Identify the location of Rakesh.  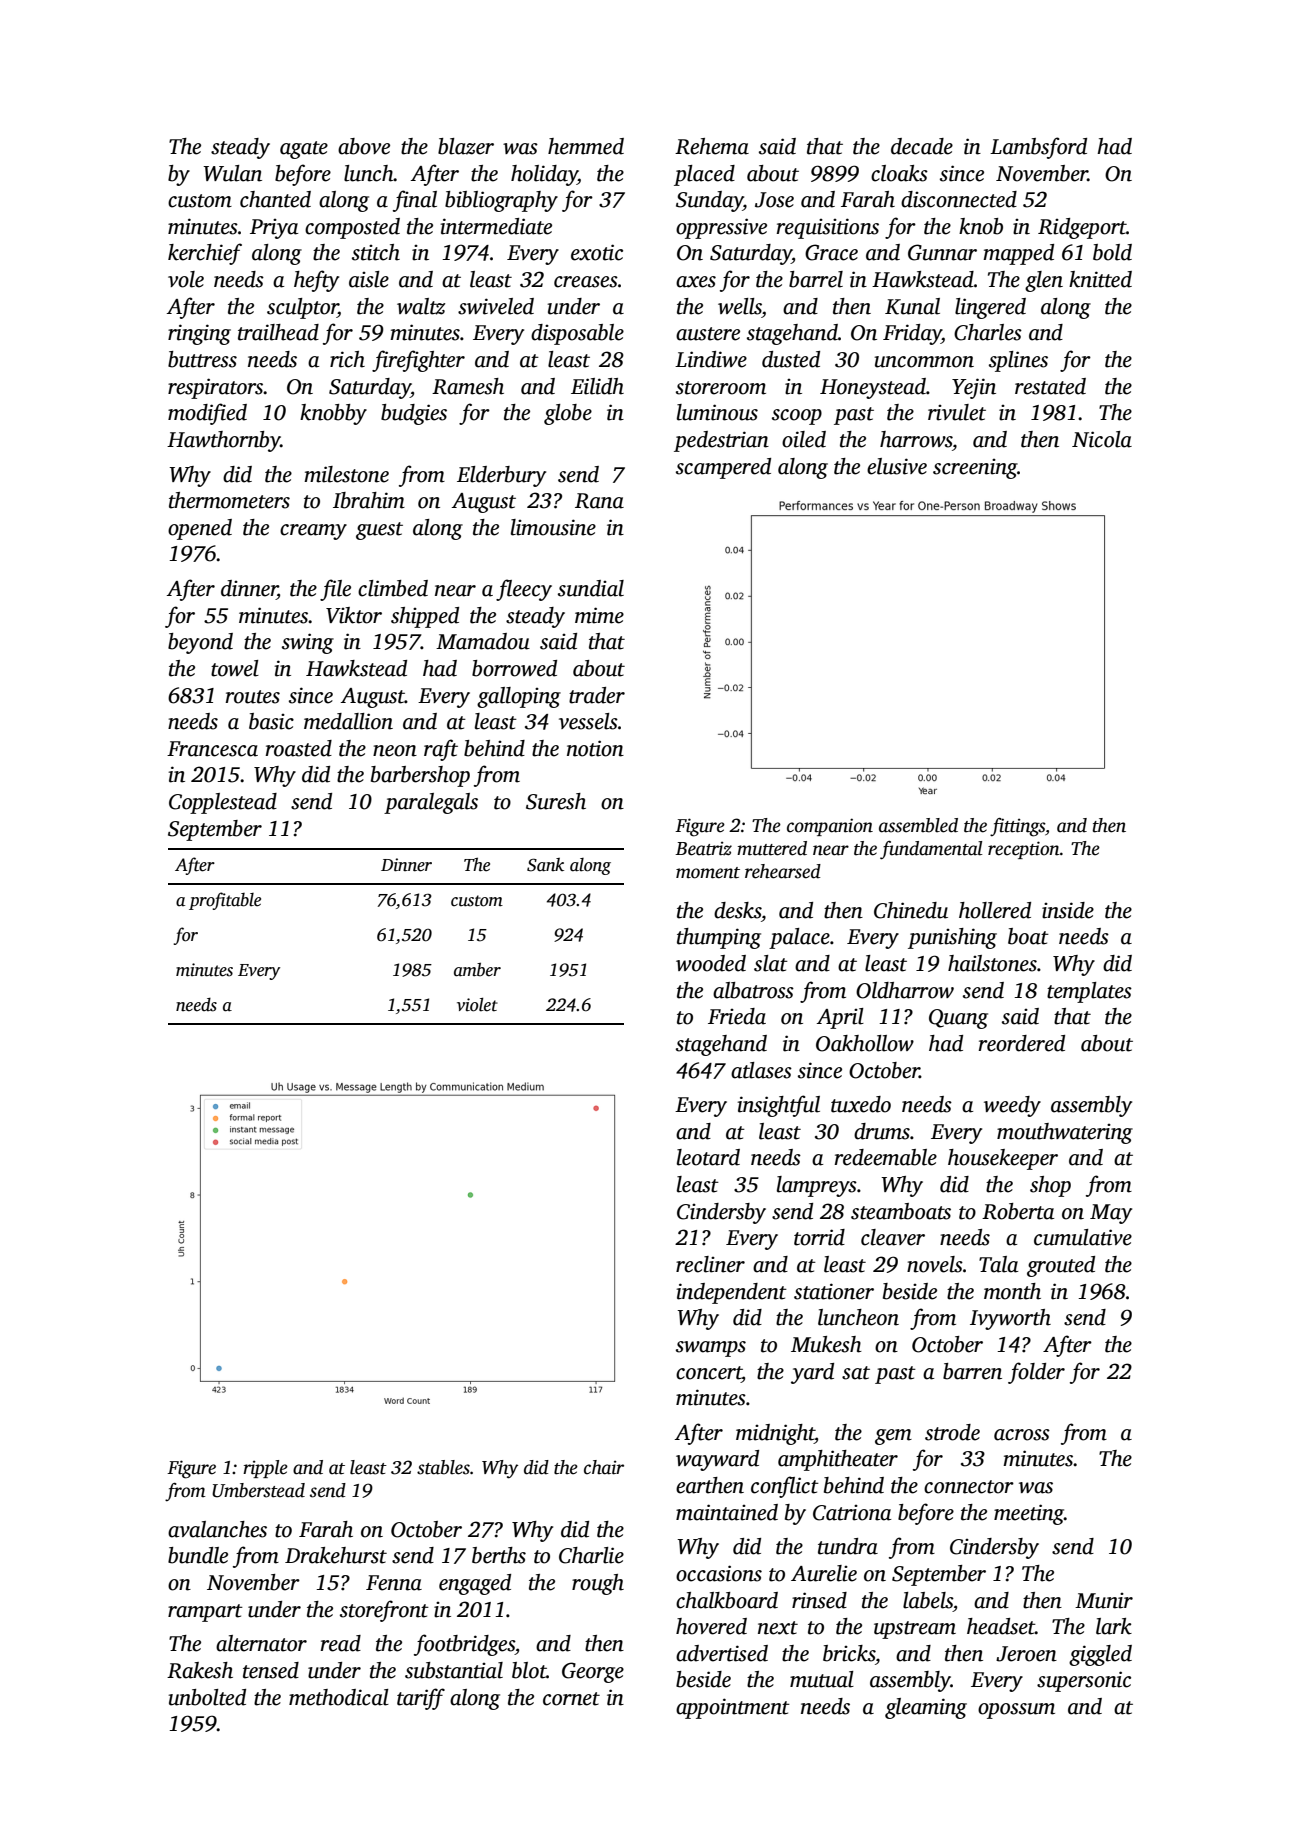
(200, 1670).
